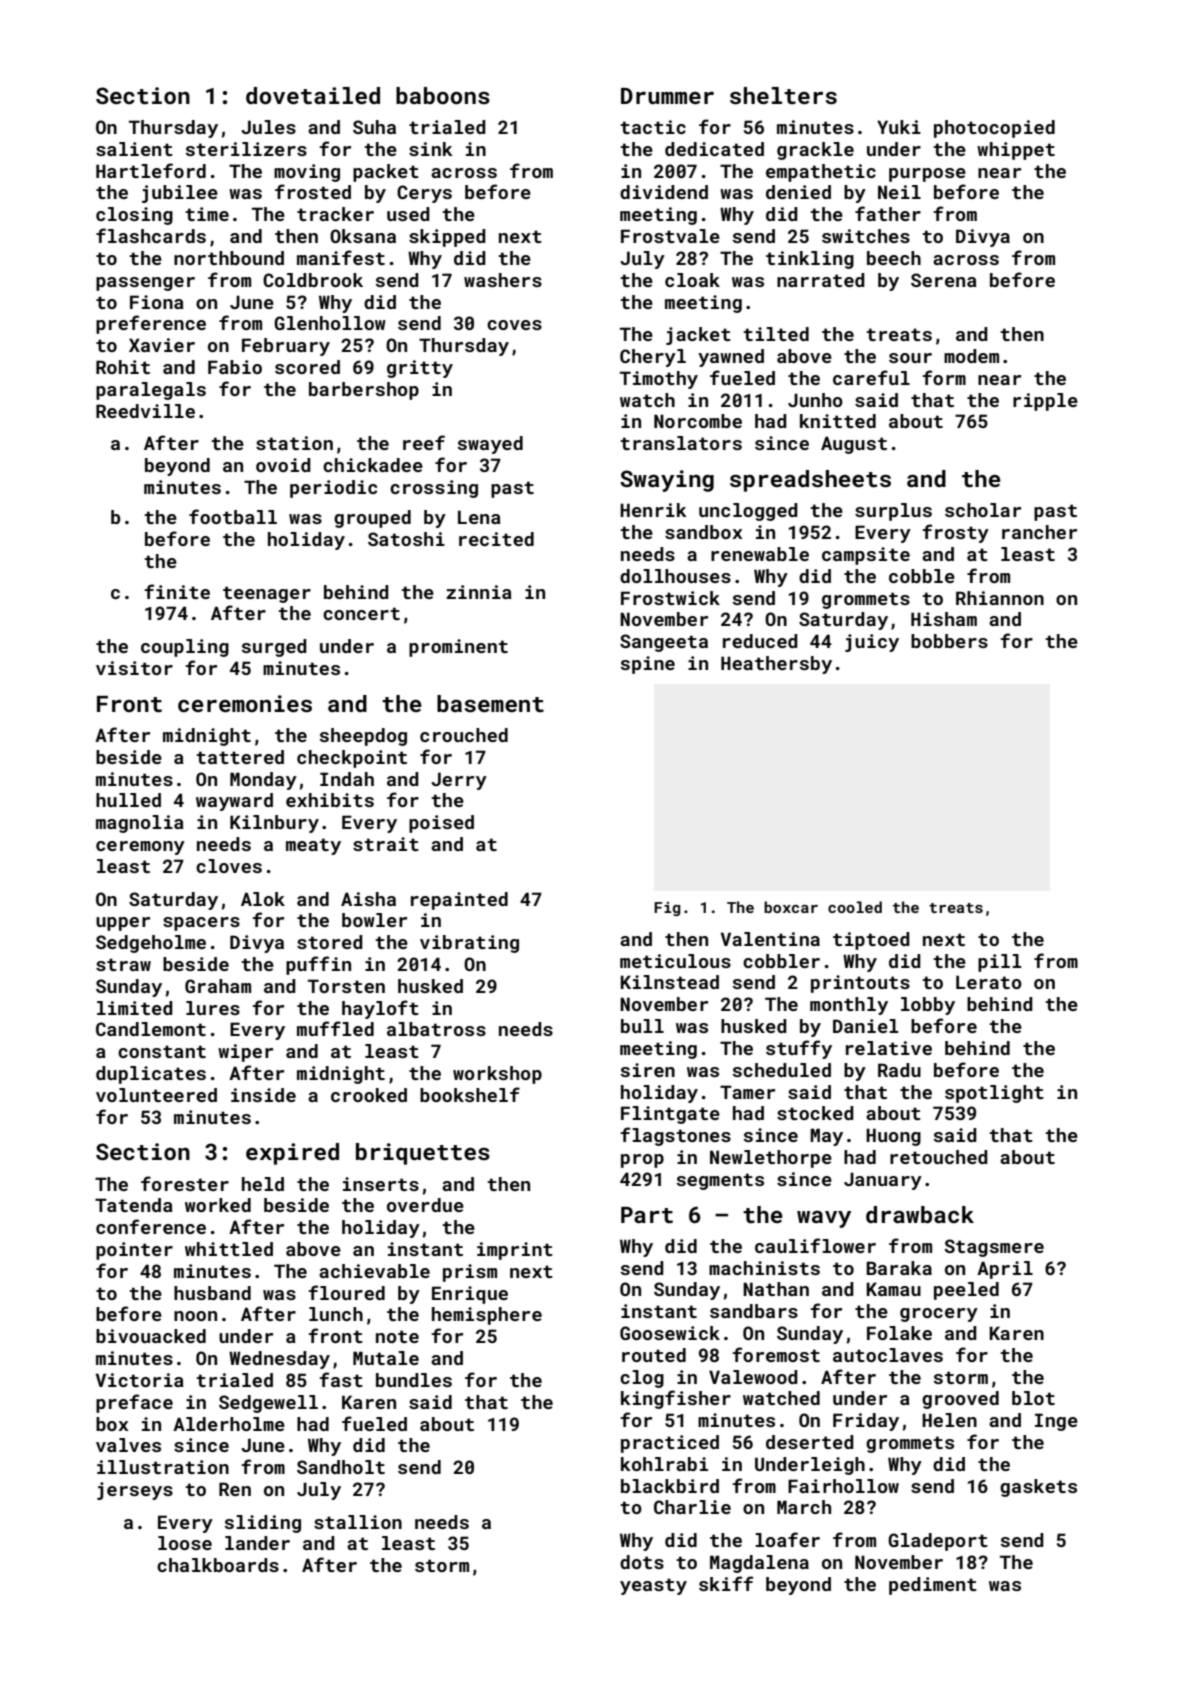 The height and width of the image is (1708, 1179). Describe the element at coordinates (994, 1248) in the image. I see `Stagsmere` at that location.
